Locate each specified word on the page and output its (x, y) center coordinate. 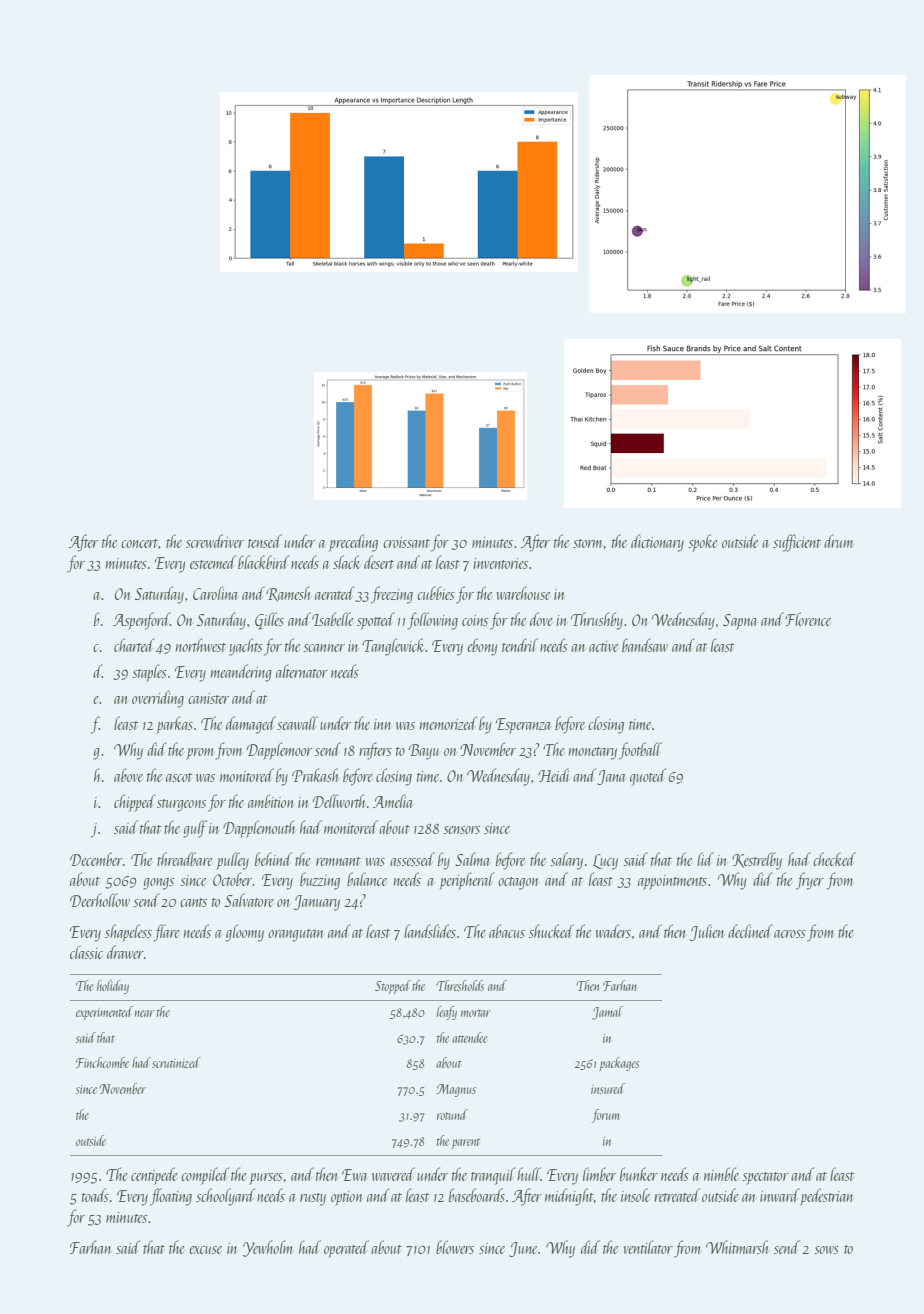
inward (780, 1195)
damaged (251, 725)
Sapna (740, 622)
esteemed (213, 562)
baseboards (477, 1195)
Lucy (605, 862)
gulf (195, 829)
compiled (205, 1176)
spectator (765, 1178)
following (433, 621)
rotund (452, 1114)
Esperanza (523, 726)
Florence (808, 619)
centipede (154, 1176)
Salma (472, 859)
